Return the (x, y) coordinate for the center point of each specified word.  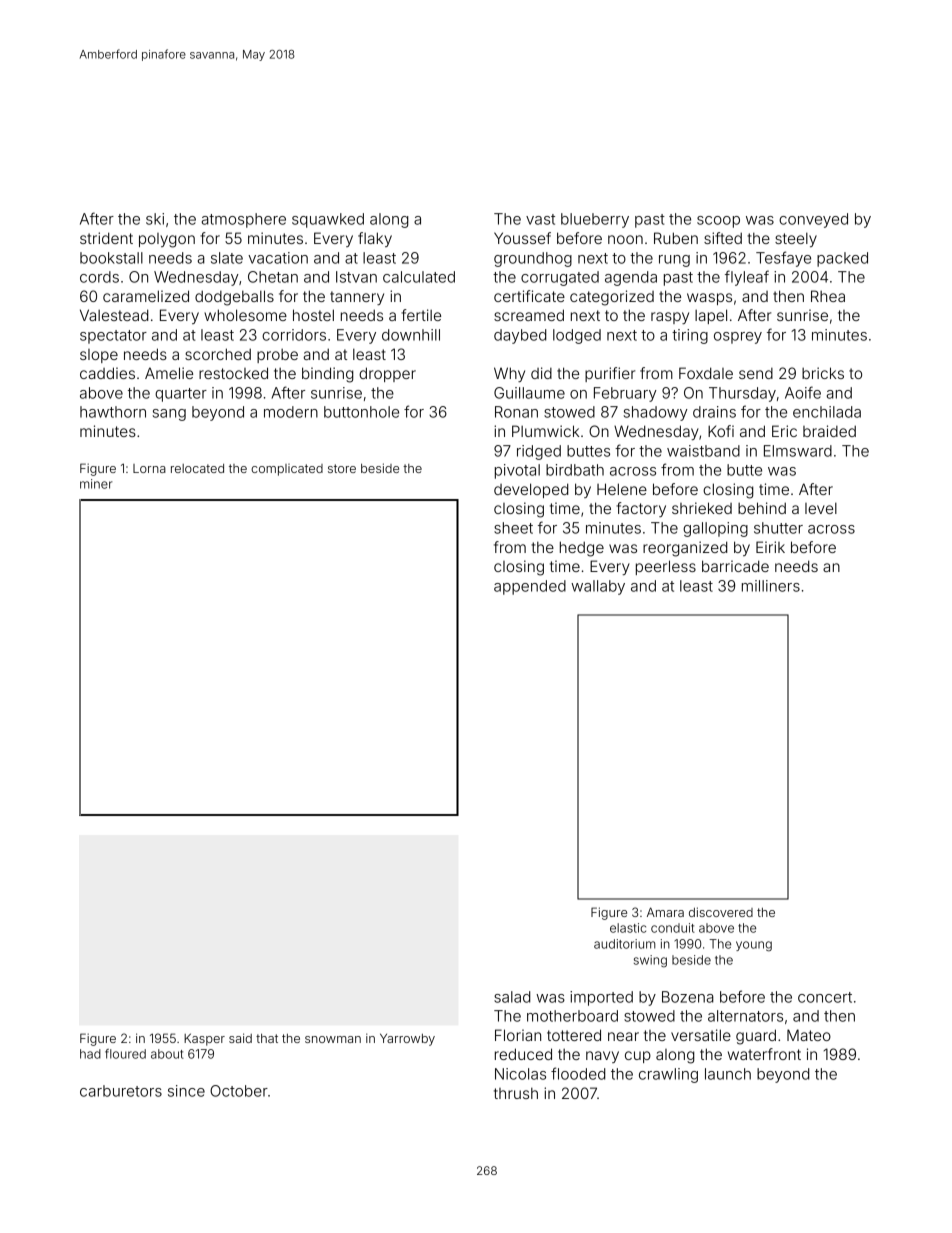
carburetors (121, 1091)
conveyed (813, 220)
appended (530, 587)
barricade (735, 566)
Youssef (522, 238)
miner (96, 484)
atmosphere (244, 220)
